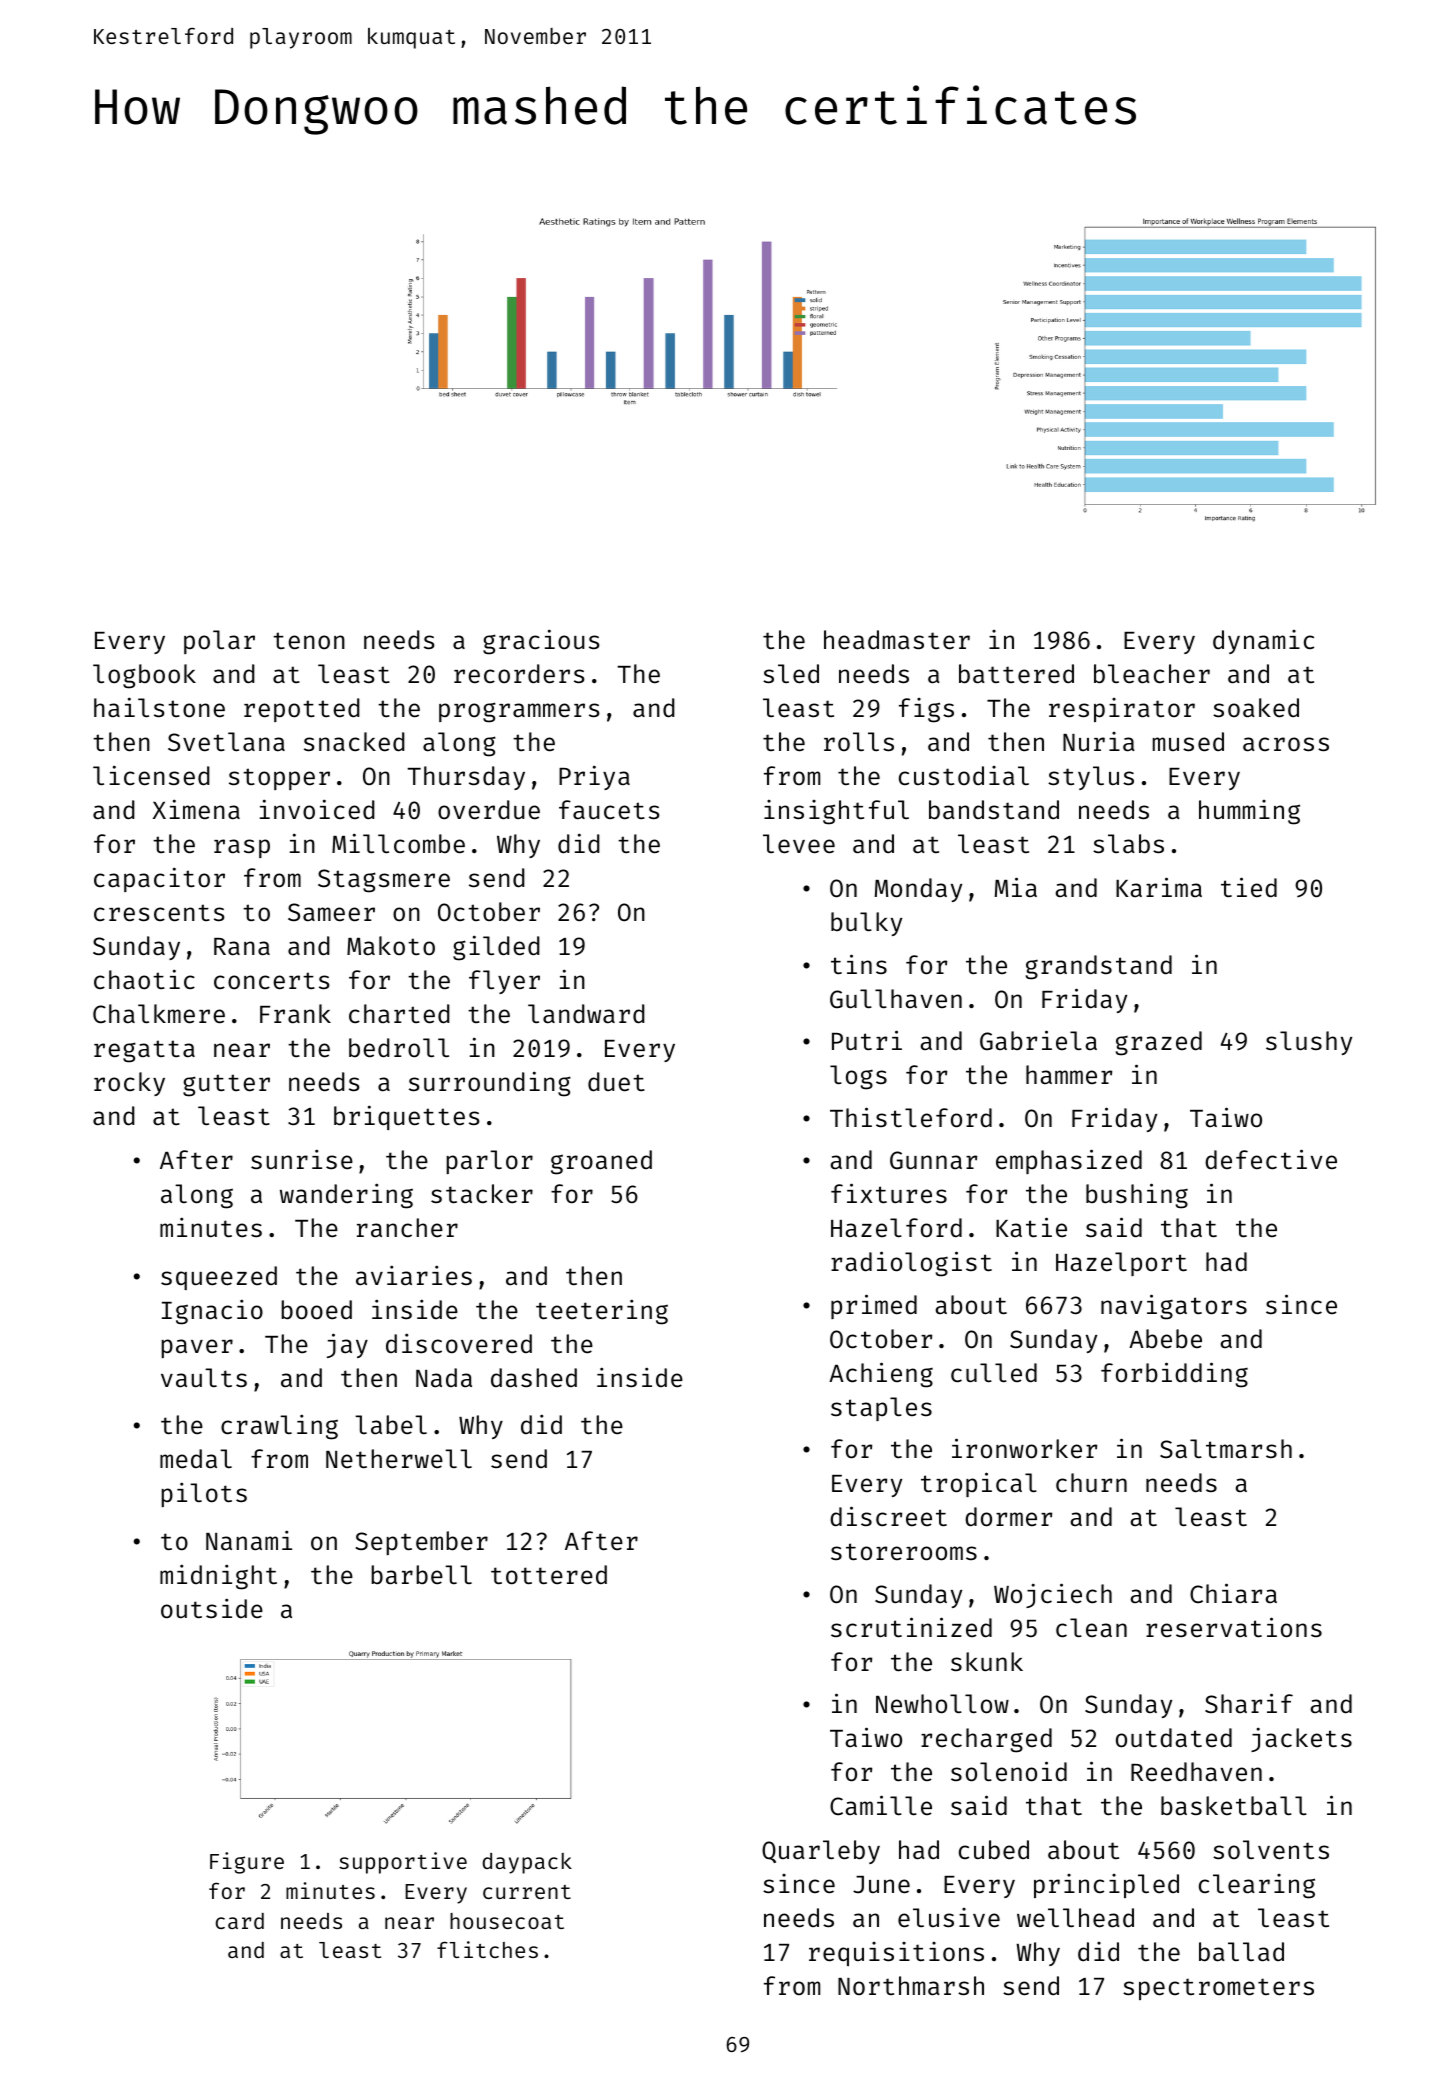  Describe the element at coordinates (896, 1954) in the document. I see `requisitions` at that location.
